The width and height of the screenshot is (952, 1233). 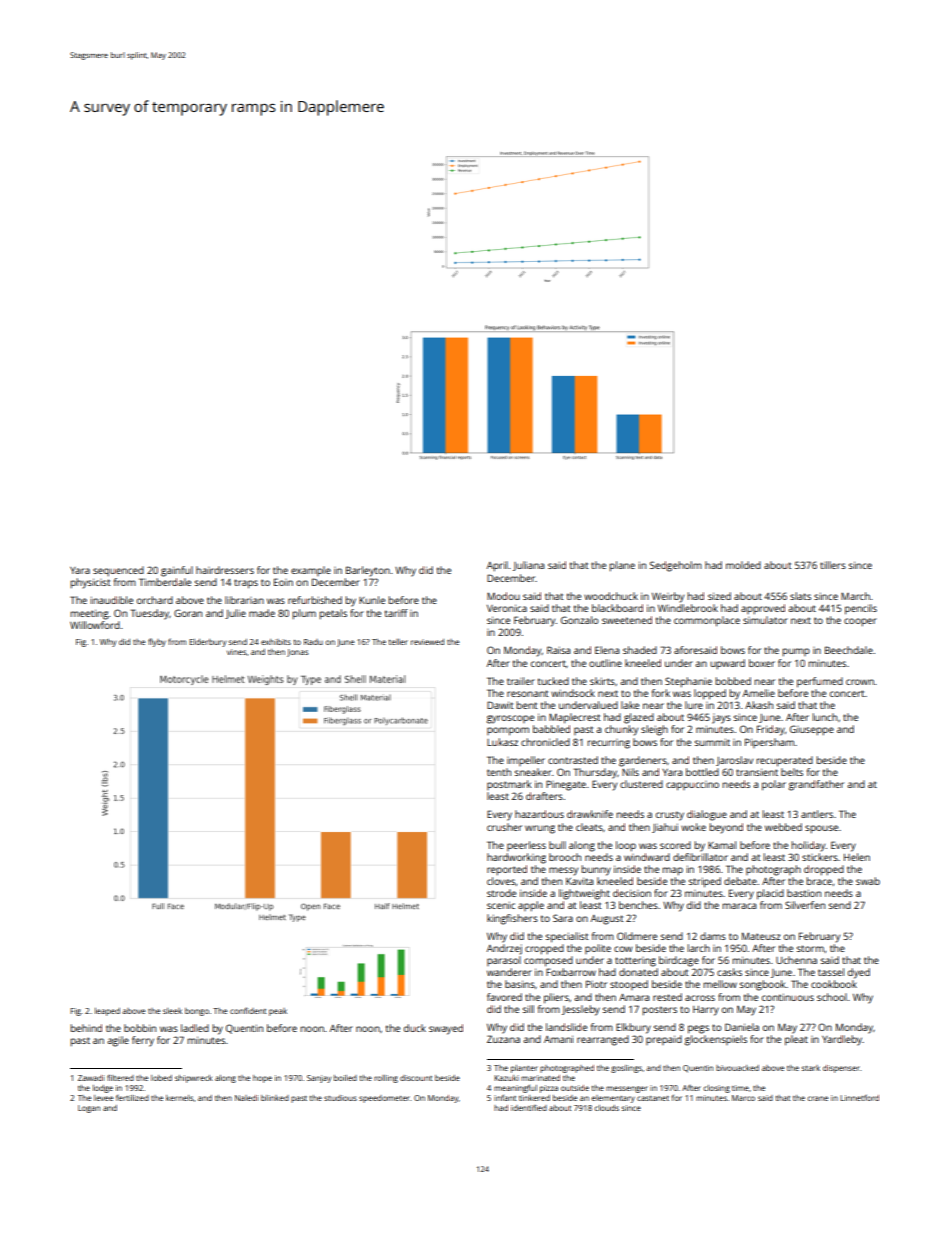 I want to click on hairdressers, so click(x=225, y=570).
